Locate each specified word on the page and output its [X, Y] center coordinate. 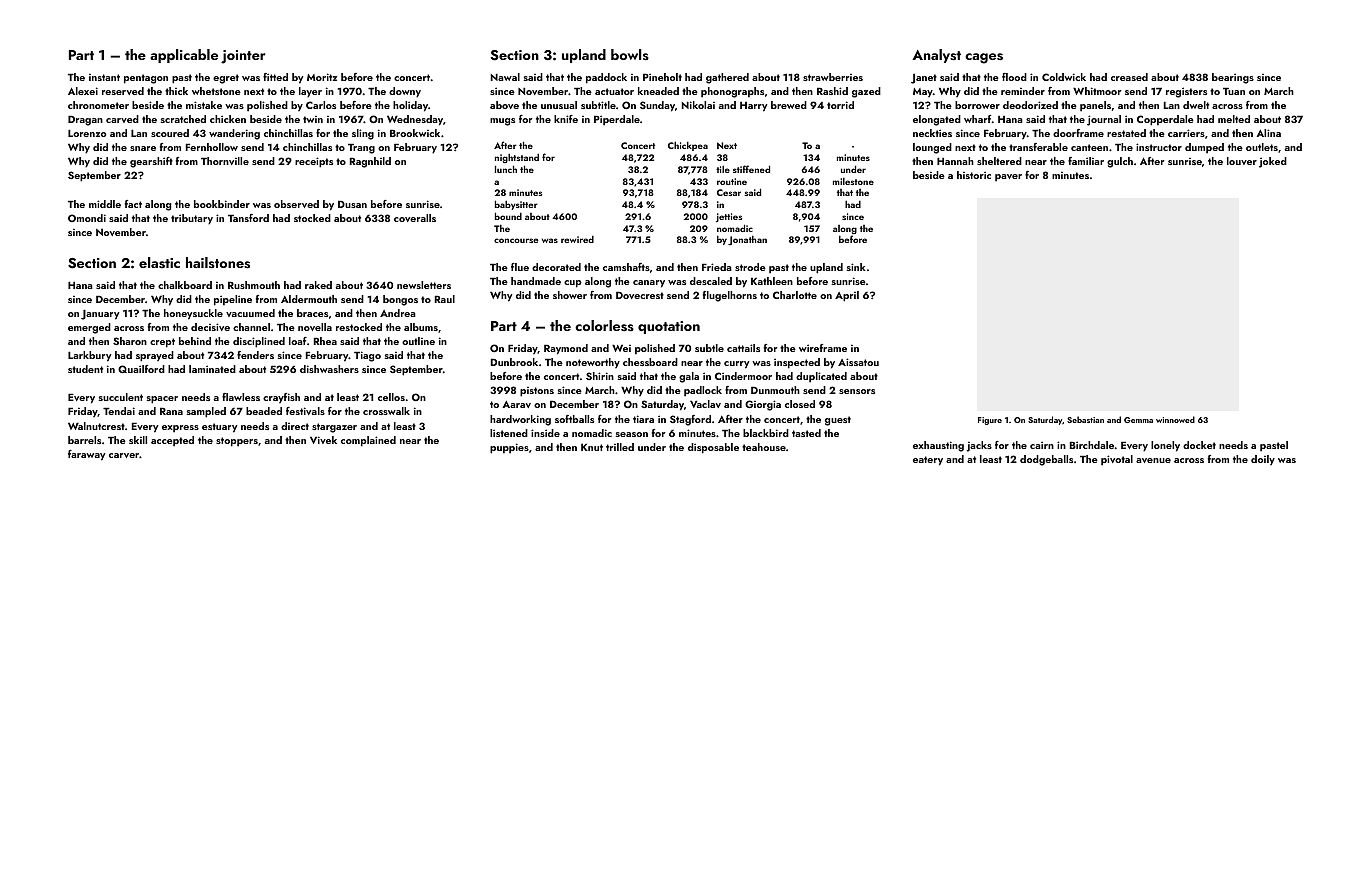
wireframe [823, 348]
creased [1129, 77]
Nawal [505, 77]
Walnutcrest [96, 426]
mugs [502, 122]
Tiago [367, 356]
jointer [243, 57]
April [847, 296]
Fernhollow [212, 147]
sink [856, 267]
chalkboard [185, 285]
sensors [857, 391]
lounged [932, 148]
